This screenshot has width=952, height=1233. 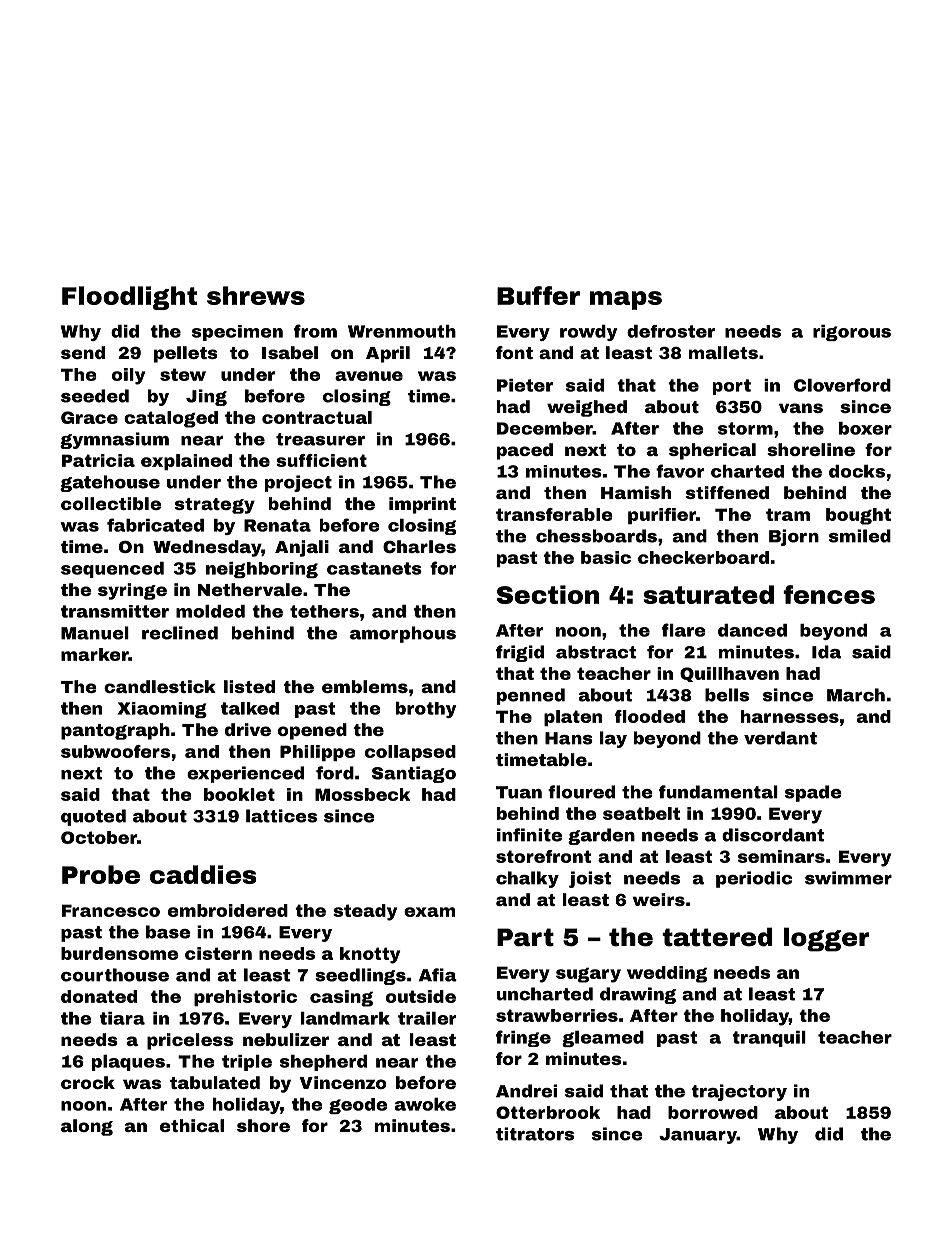 I want to click on marker, so click(x=95, y=654).
